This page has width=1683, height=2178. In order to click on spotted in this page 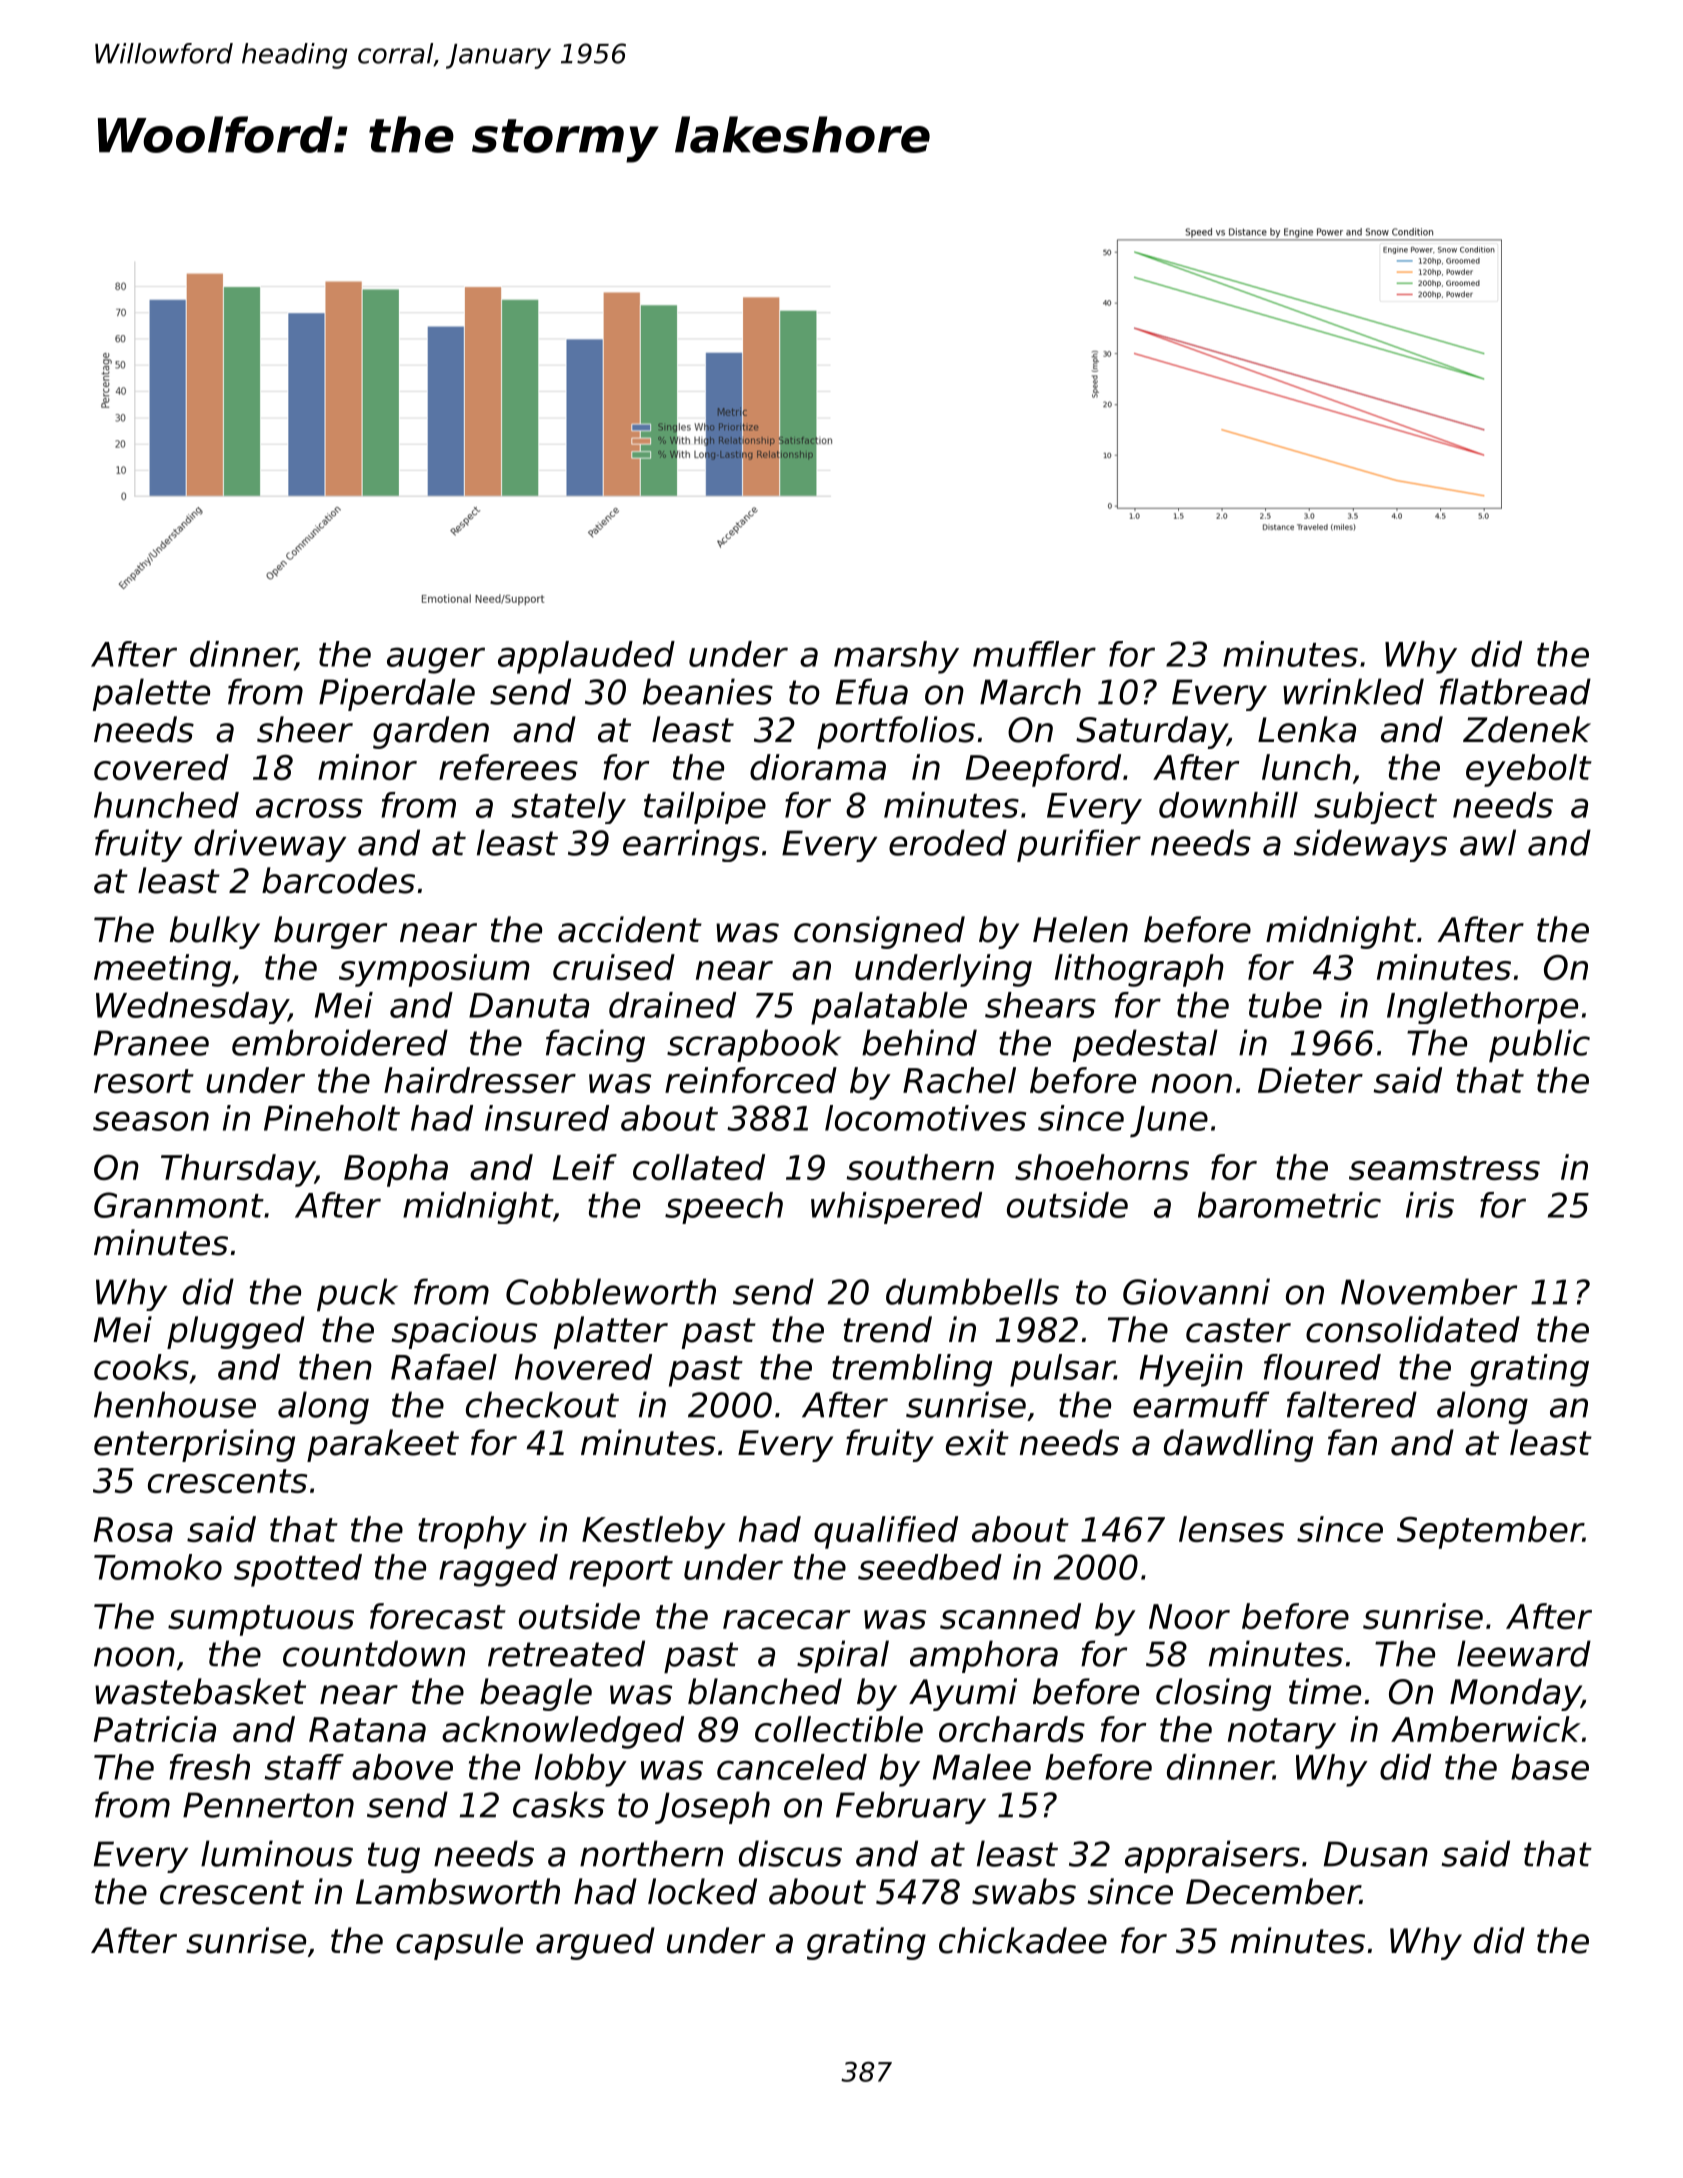, I will do `click(298, 1570)`.
